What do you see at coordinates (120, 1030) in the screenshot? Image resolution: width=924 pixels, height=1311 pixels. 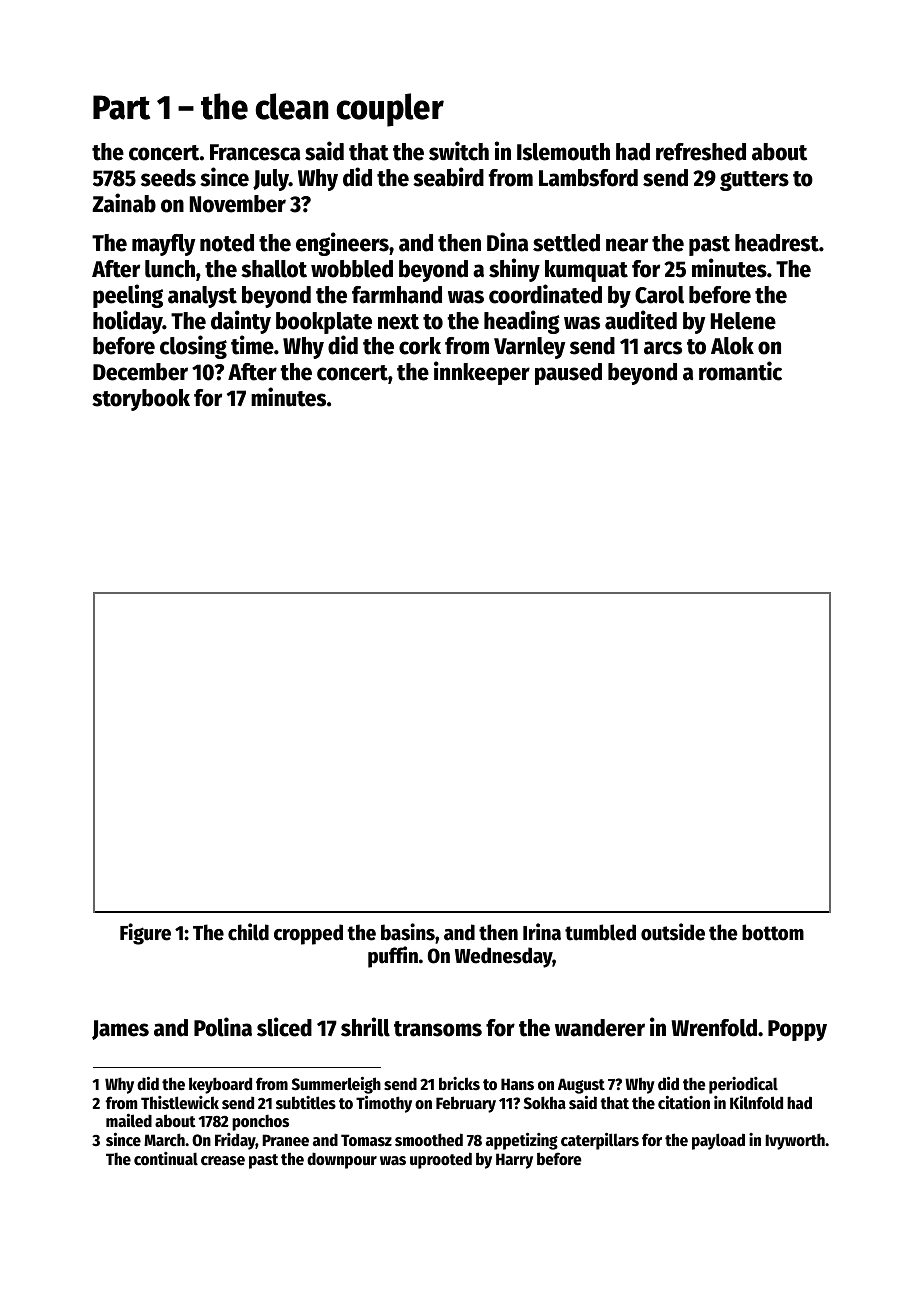 I see `James` at bounding box center [120, 1030].
